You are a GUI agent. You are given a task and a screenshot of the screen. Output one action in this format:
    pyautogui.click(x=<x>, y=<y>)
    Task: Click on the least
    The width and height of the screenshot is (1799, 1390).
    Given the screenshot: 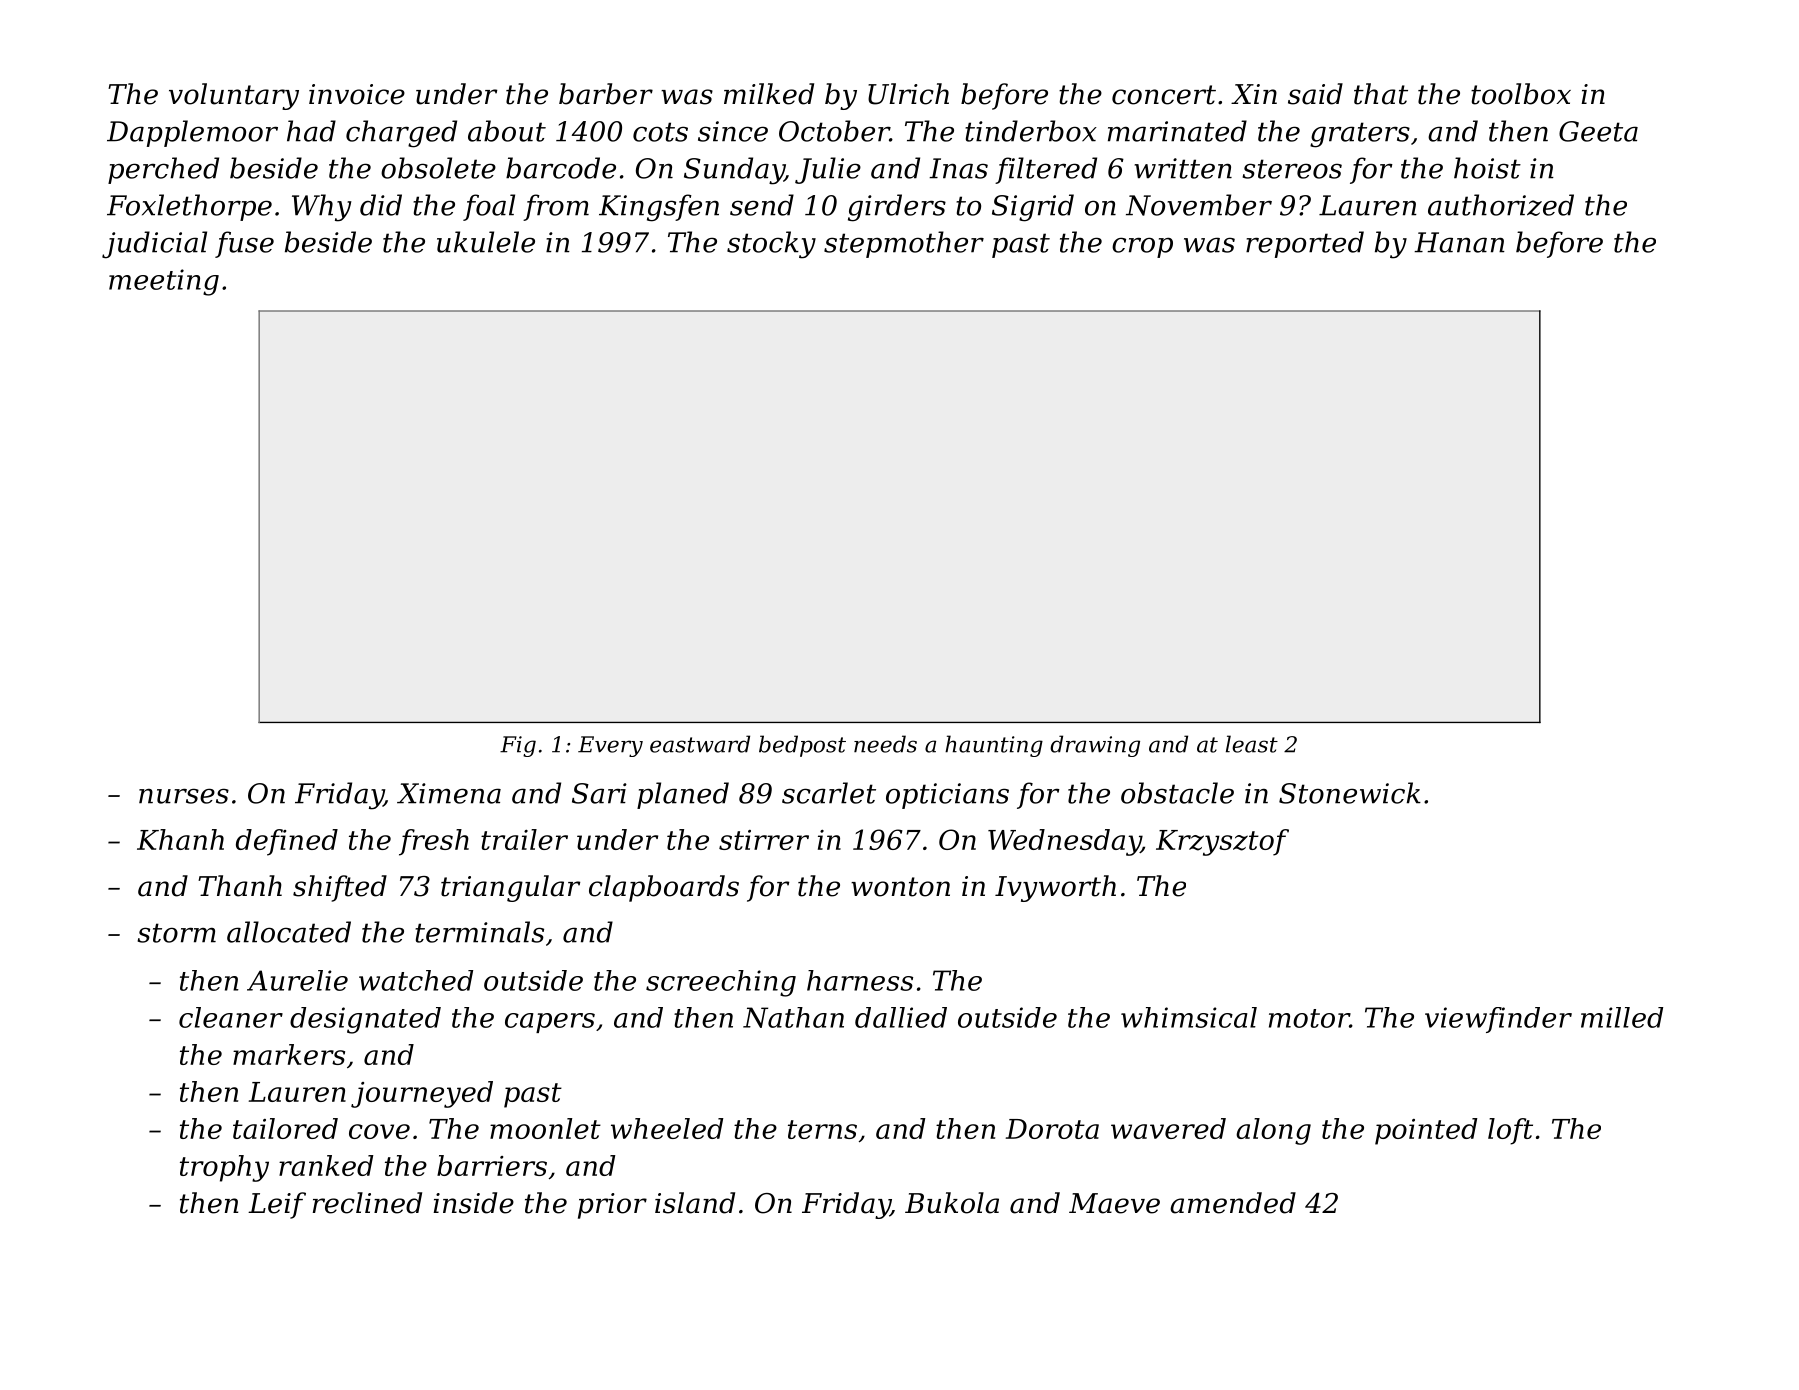 What is the action you would take?
    pyautogui.click(x=1252, y=744)
